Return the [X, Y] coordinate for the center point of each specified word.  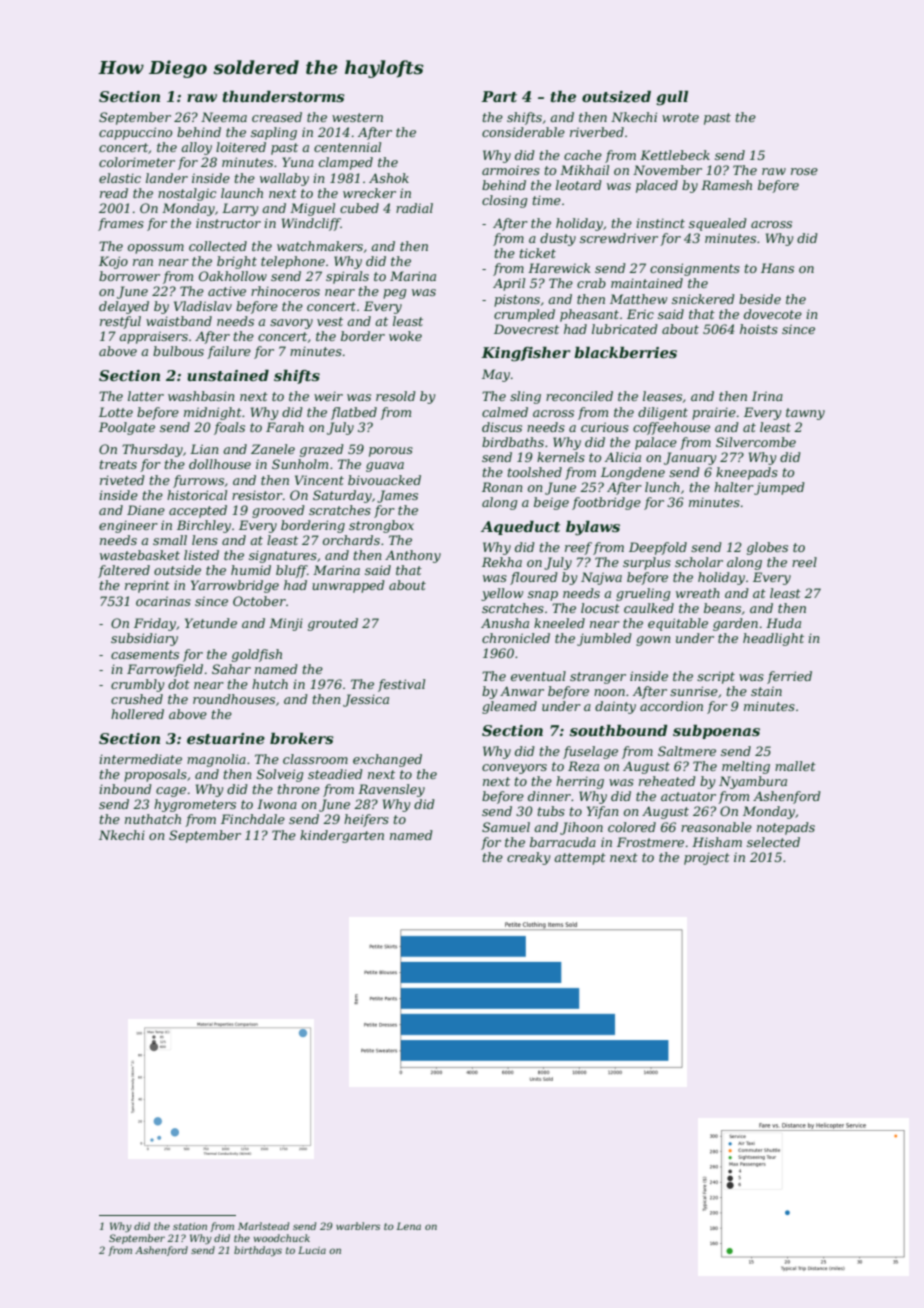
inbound [125, 789]
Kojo [113, 262]
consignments [695, 269]
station [190, 1226]
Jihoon [581, 828]
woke [405, 336]
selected [773, 842]
